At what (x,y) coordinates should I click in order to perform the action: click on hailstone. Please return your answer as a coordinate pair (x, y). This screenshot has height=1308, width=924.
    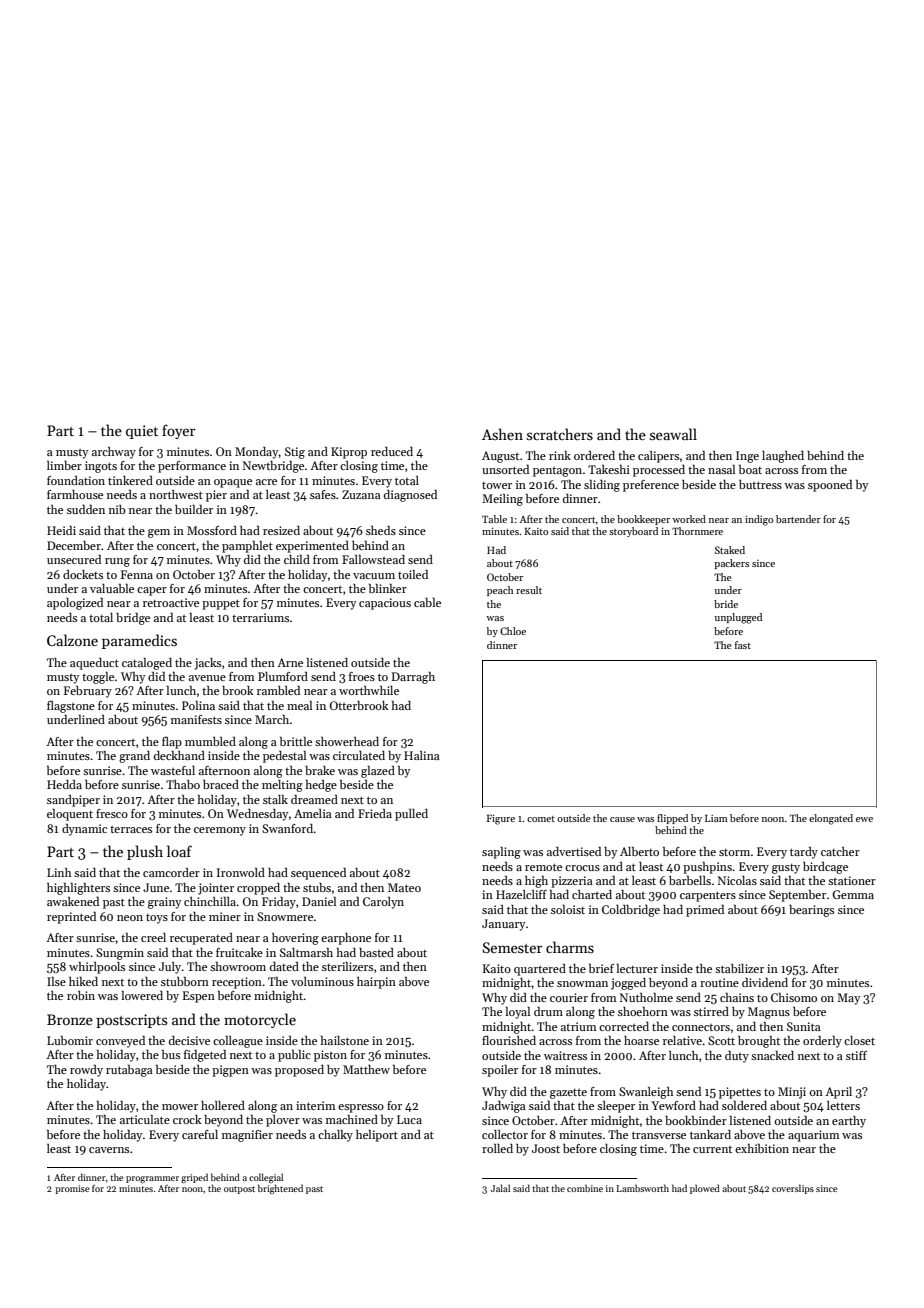
    Looking at the image, I should click on (345, 1040).
